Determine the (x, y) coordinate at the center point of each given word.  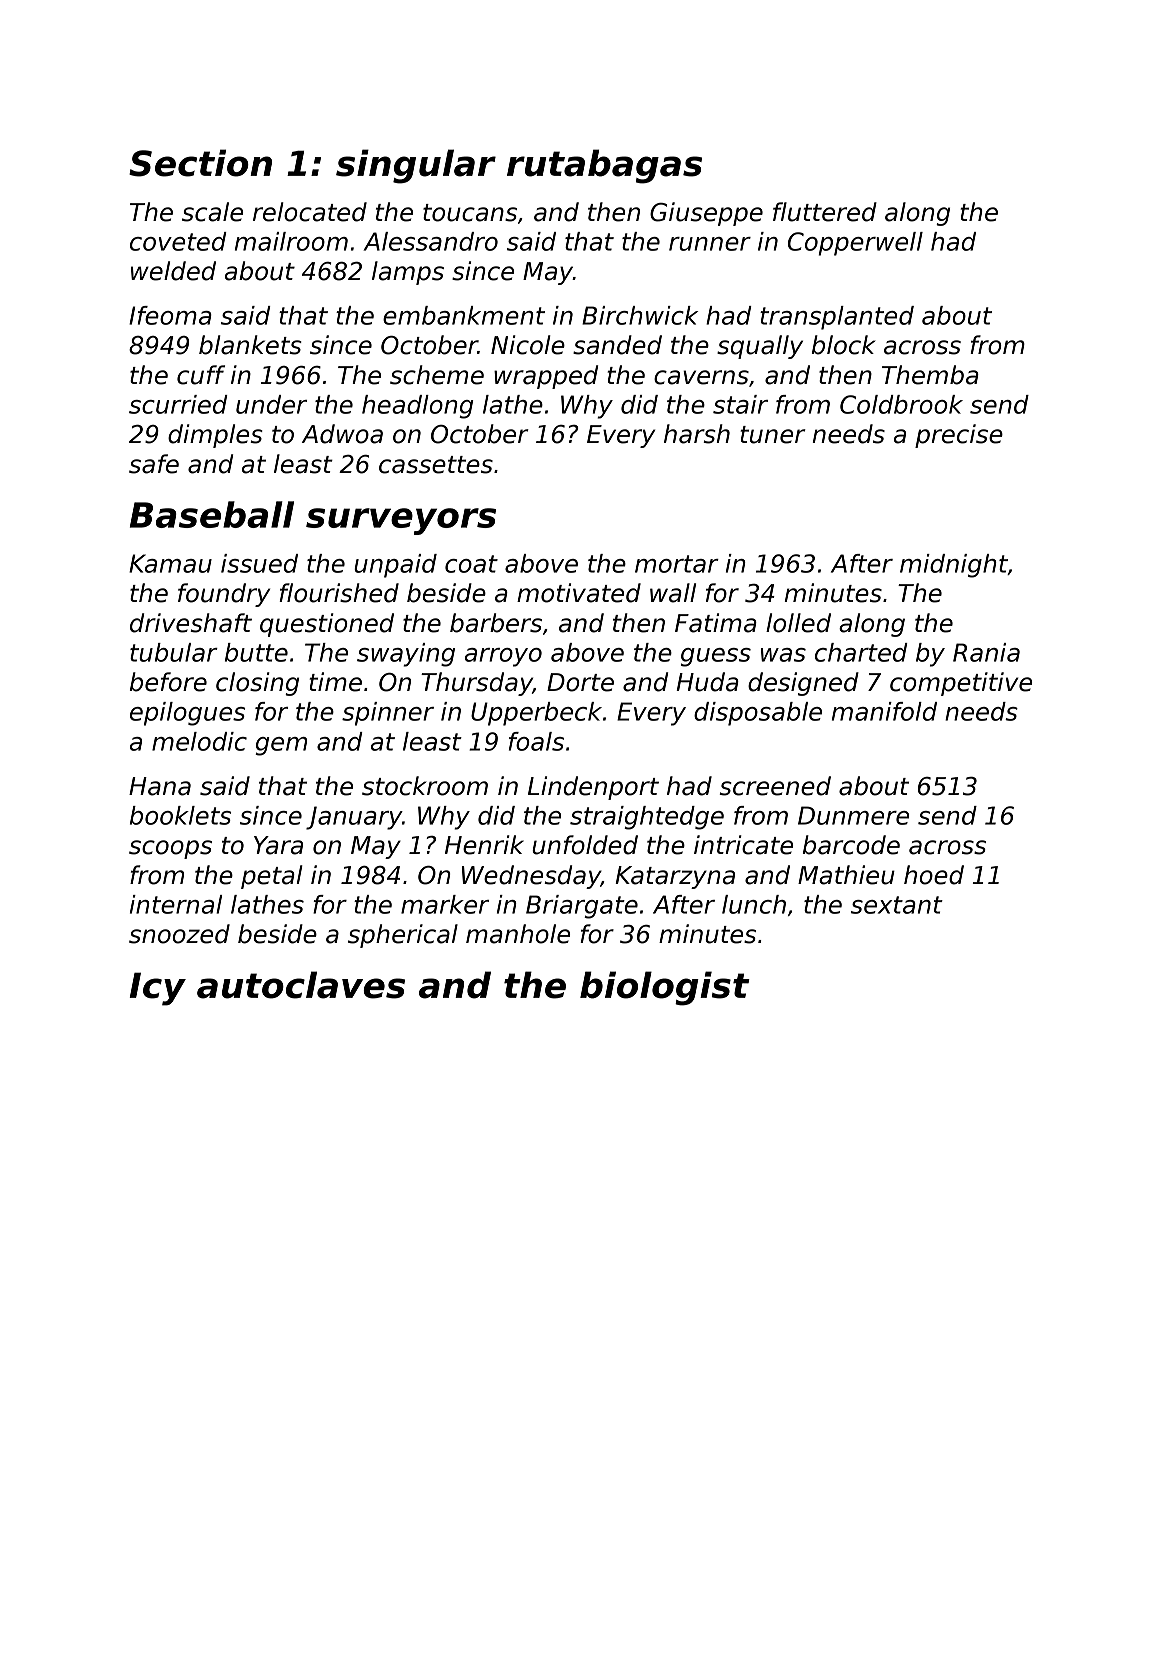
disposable (758, 714)
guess (716, 657)
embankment (464, 315)
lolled (798, 623)
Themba (930, 375)
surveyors (401, 521)
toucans (470, 213)
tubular (174, 652)
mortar (677, 564)
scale (212, 212)
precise (959, 436)
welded (173, 271)
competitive (961, 684)
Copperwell (855, 244)
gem (281, 746)
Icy (158, 989)
